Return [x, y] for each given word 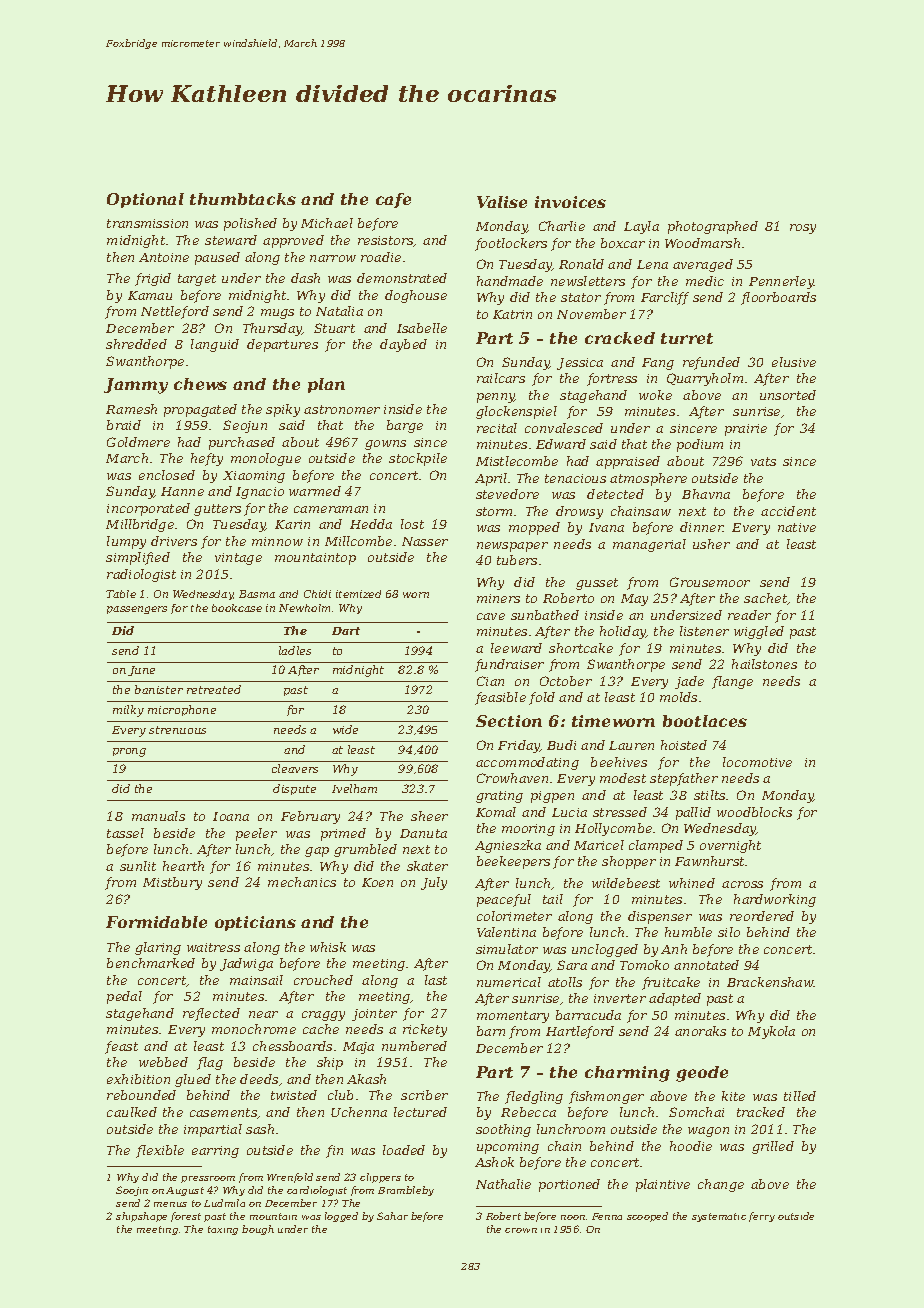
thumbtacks [243, 199]
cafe [393, 200]
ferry [762, 1217]
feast [121, 1047]
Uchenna [359, 1112]
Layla [641, 227]
